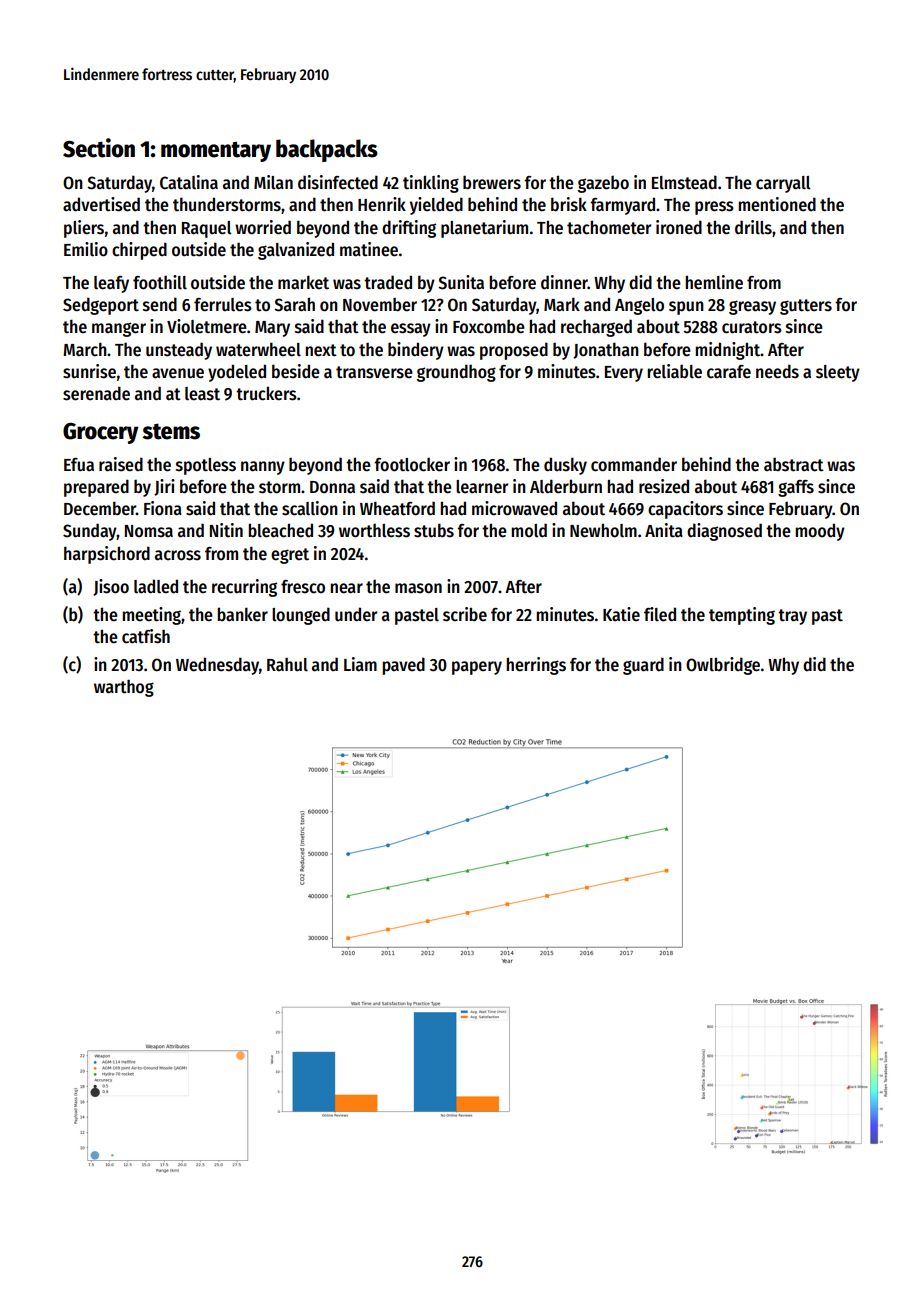 The width and height of the page is (924, 1314). What do you see at coordinates (346, 588) in the page?
I see `near` at bounding box center [346, 588].
